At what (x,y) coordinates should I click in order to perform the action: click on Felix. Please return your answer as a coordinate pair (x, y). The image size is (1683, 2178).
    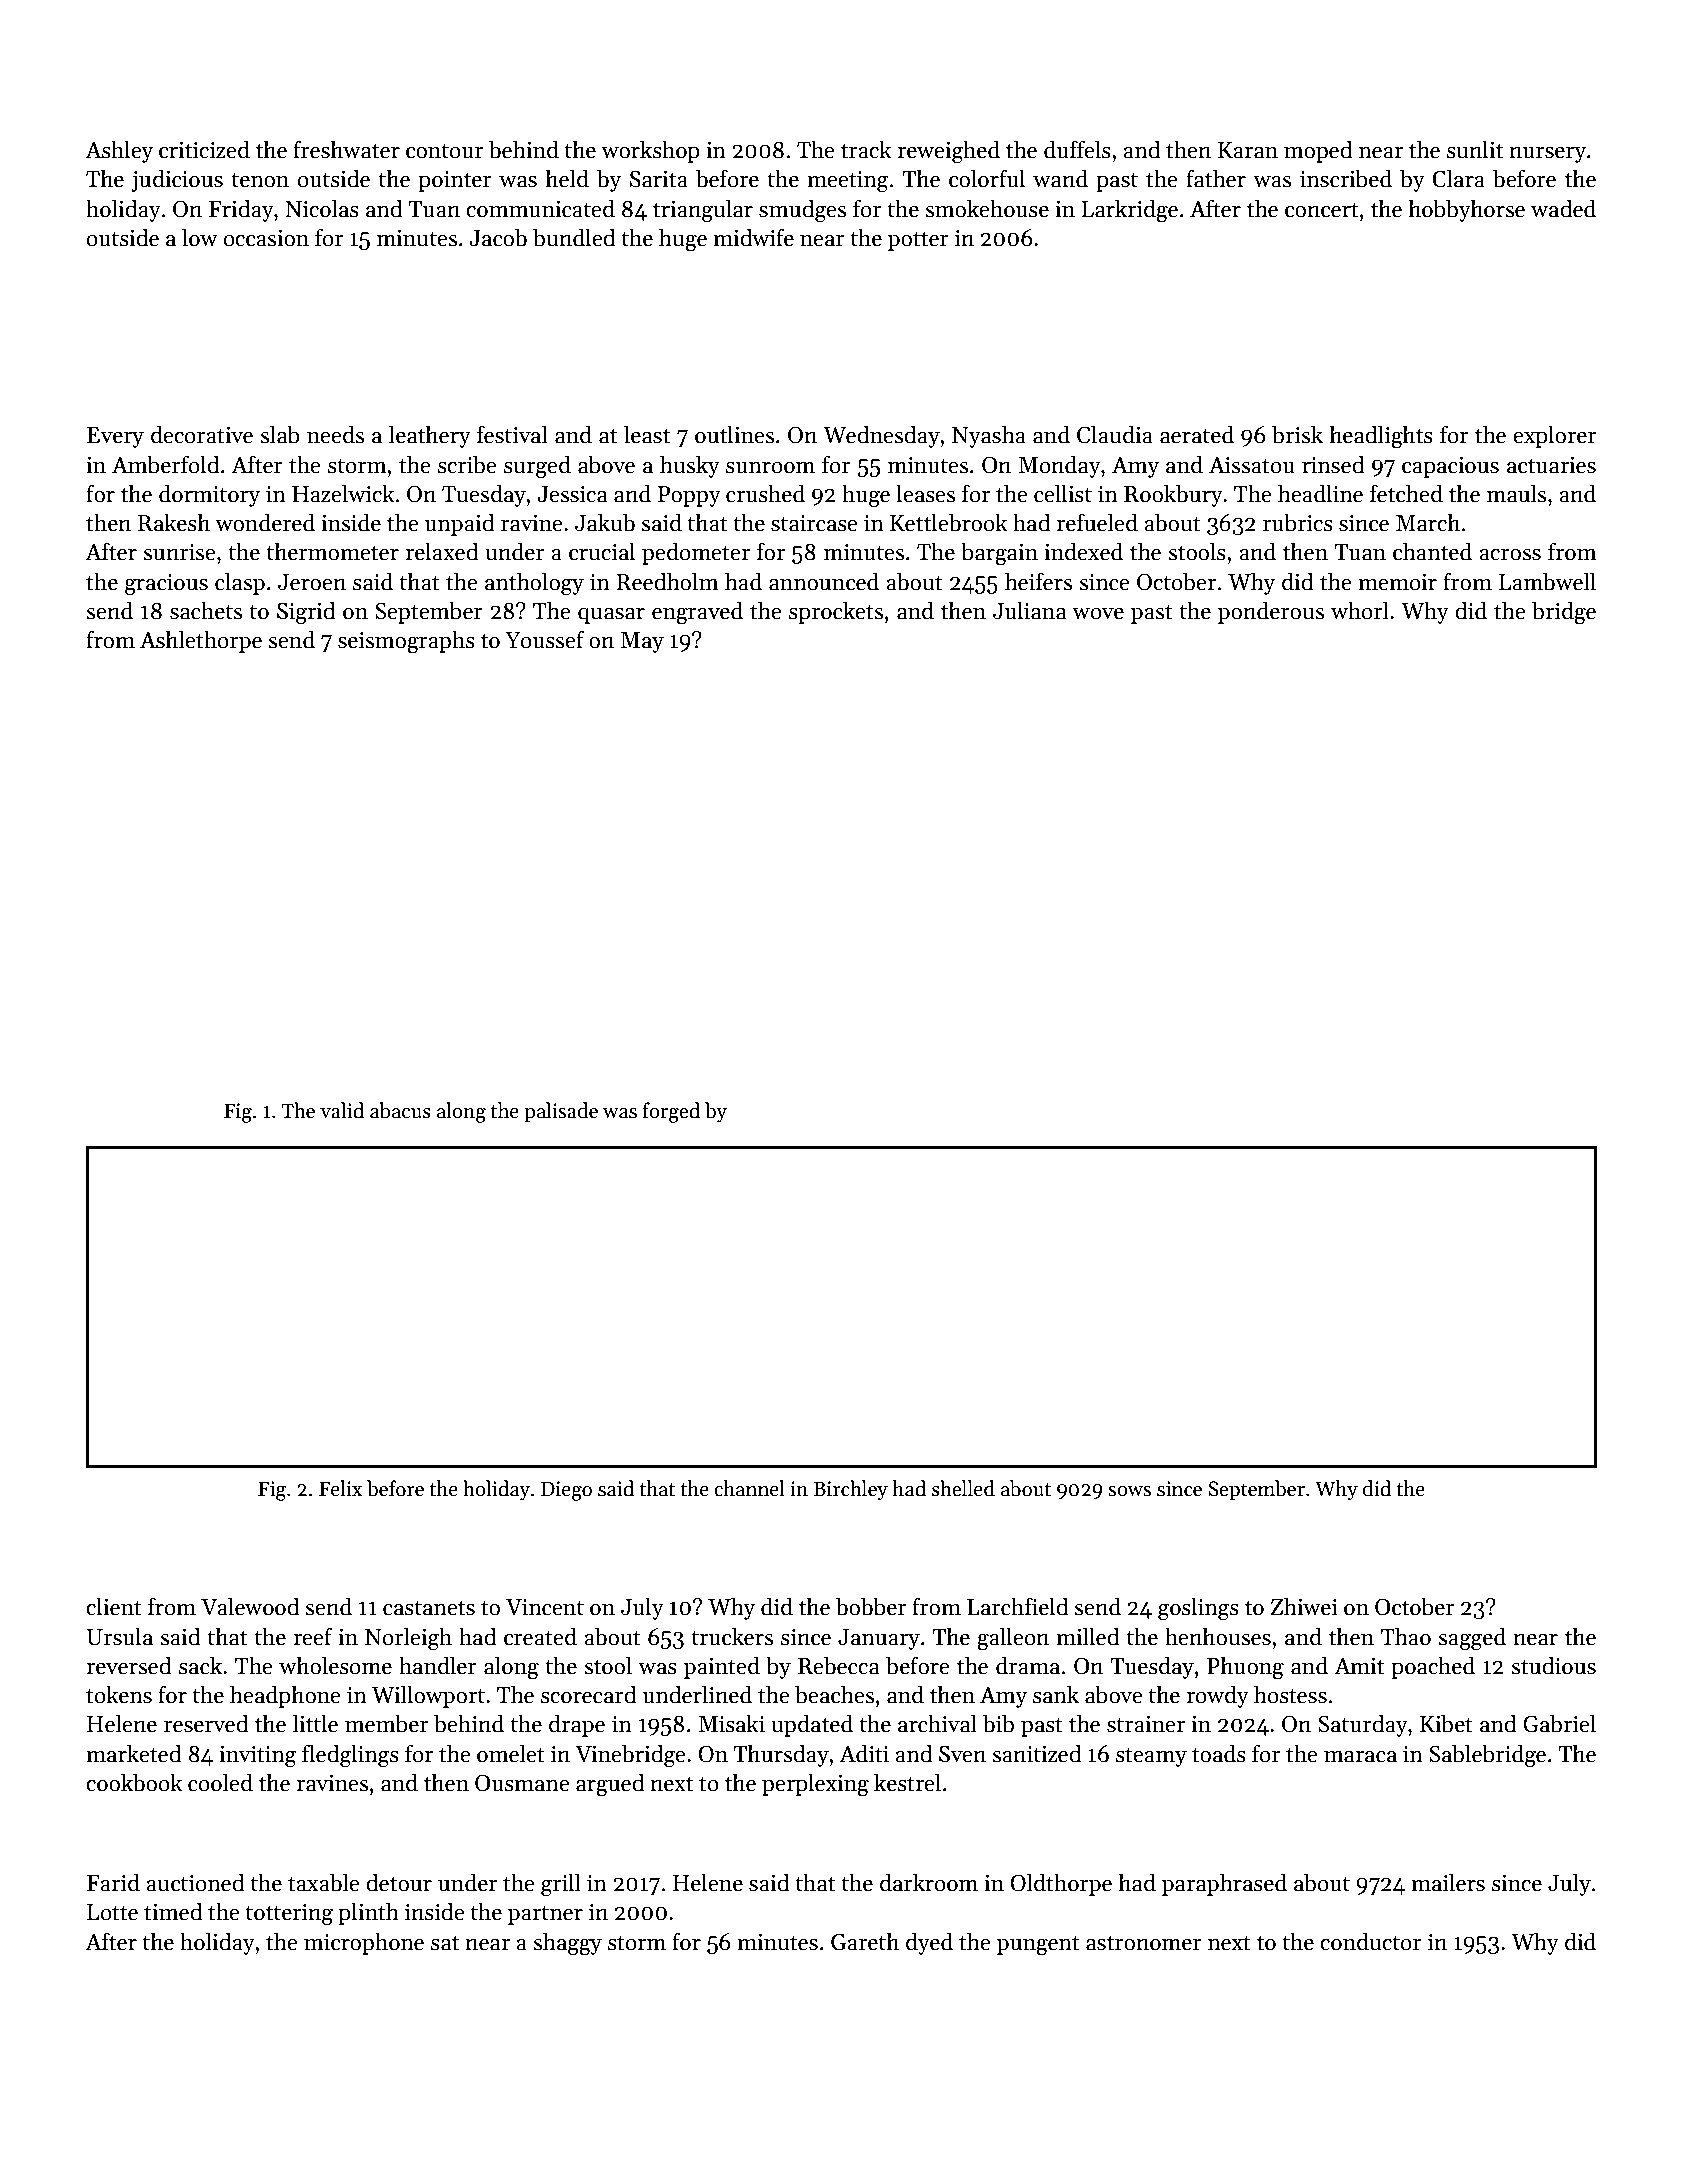
    Looking at the image, I should click on (340, 1488).
